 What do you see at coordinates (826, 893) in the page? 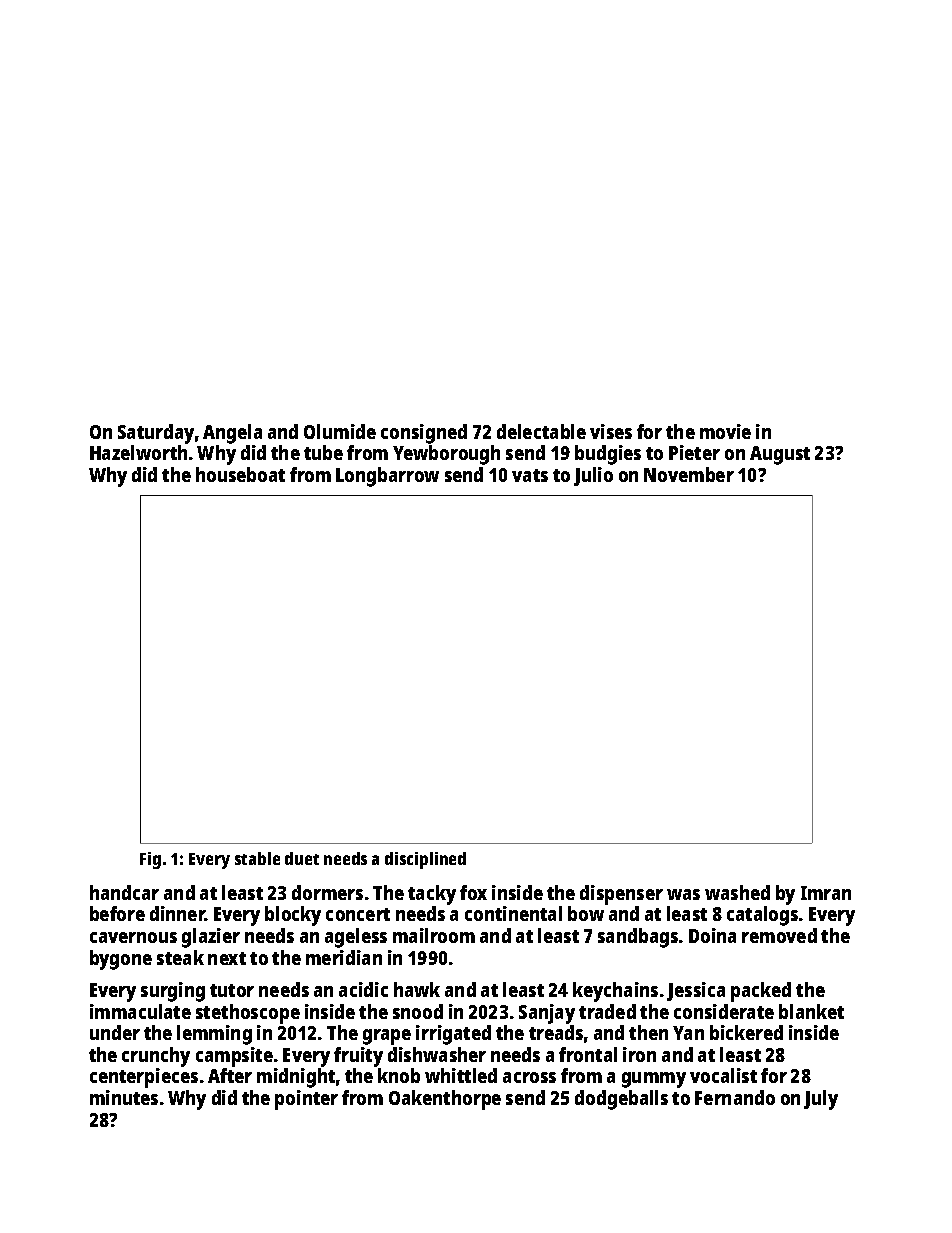
I see `Imran` at bounding box center [826, 893].
